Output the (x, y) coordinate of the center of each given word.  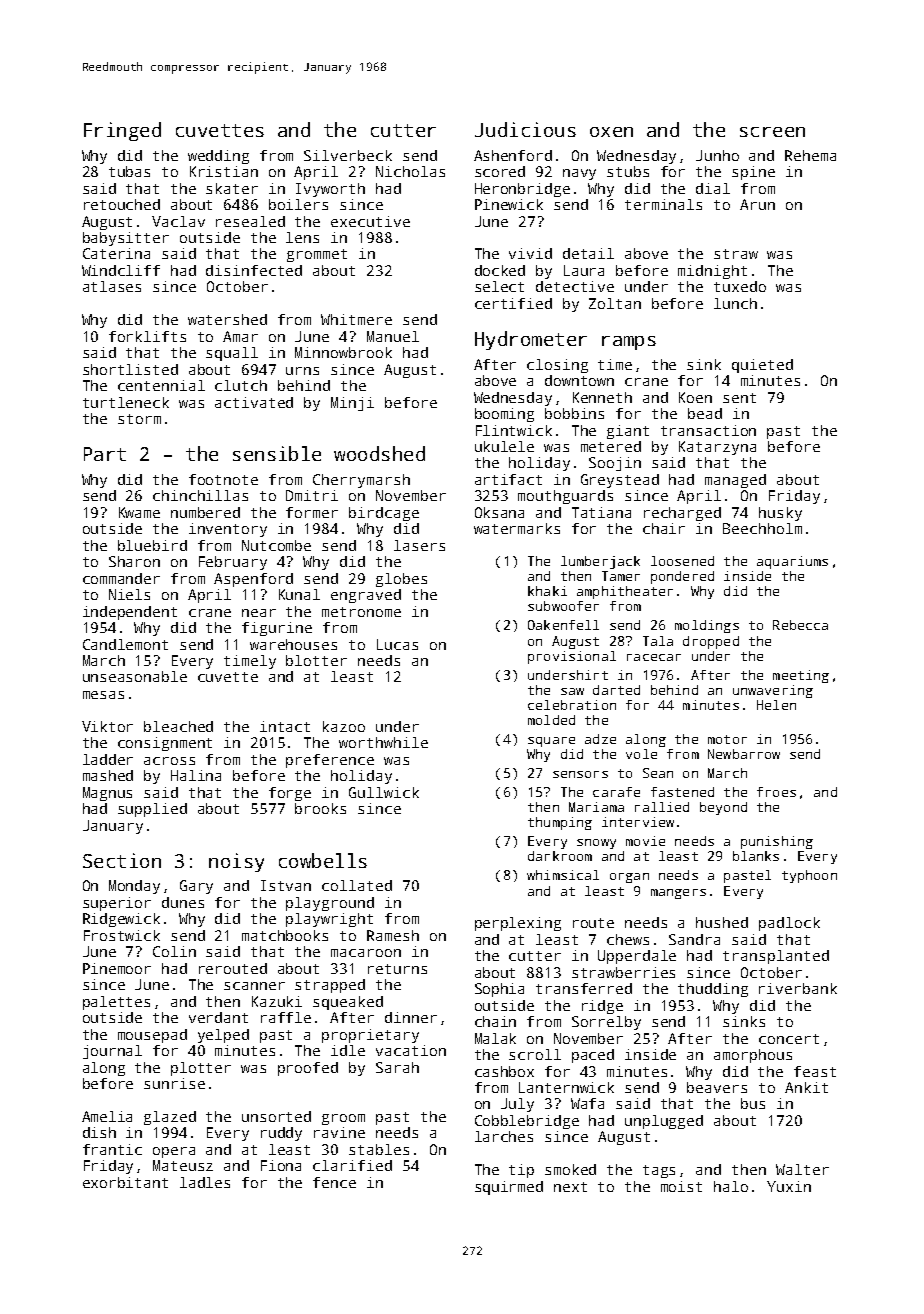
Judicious (525, 129)
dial (713, 188)
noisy (236, 862)
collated (357, 885)
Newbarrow (744, 754)
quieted (762, 366)
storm (139, 419)
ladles (205, 1182)
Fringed (122, 131)
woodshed (379, 453)
